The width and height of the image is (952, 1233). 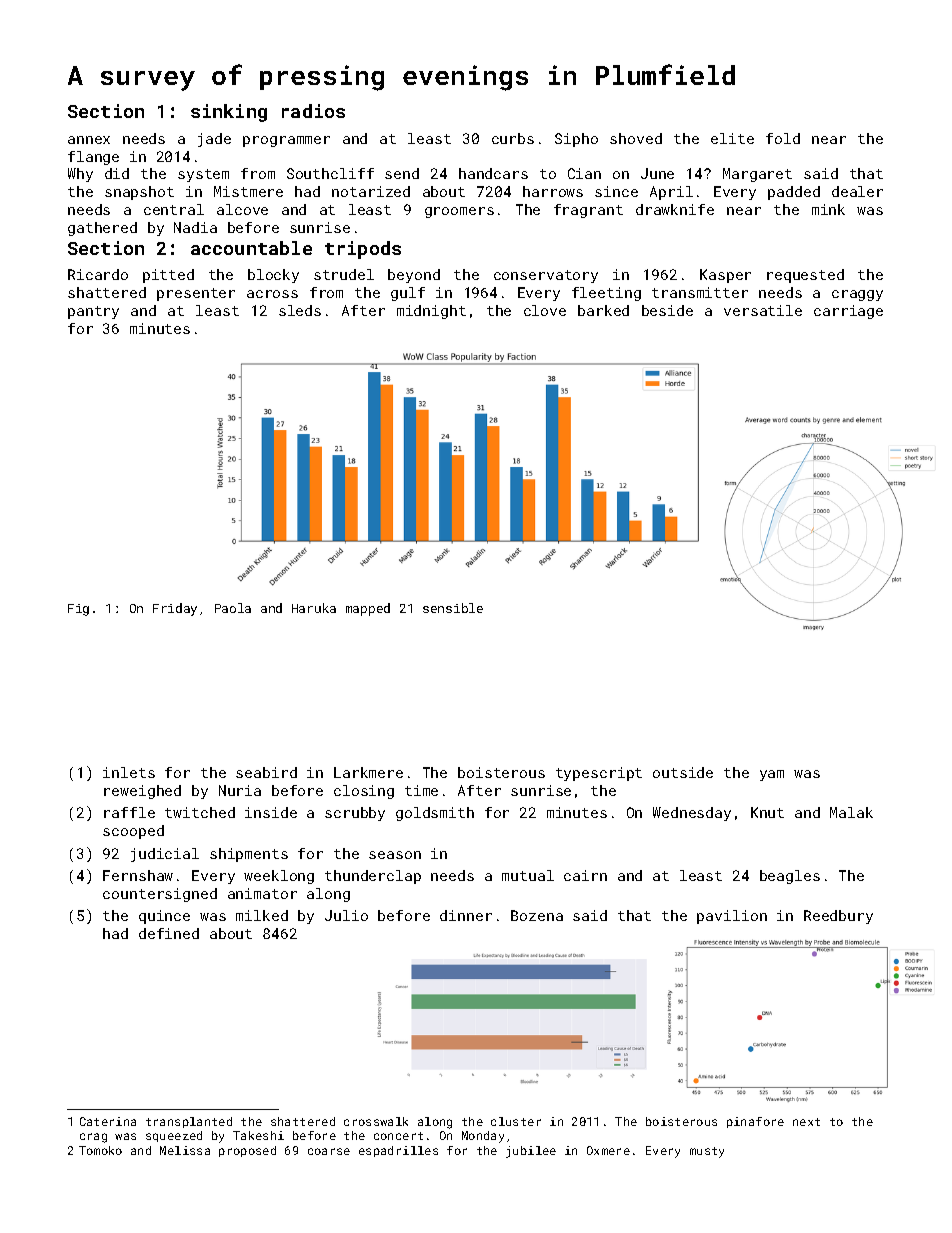 What do you see at coordinates (169, 933) in the image?
I see `defined` at bounding box center [169, 933].
